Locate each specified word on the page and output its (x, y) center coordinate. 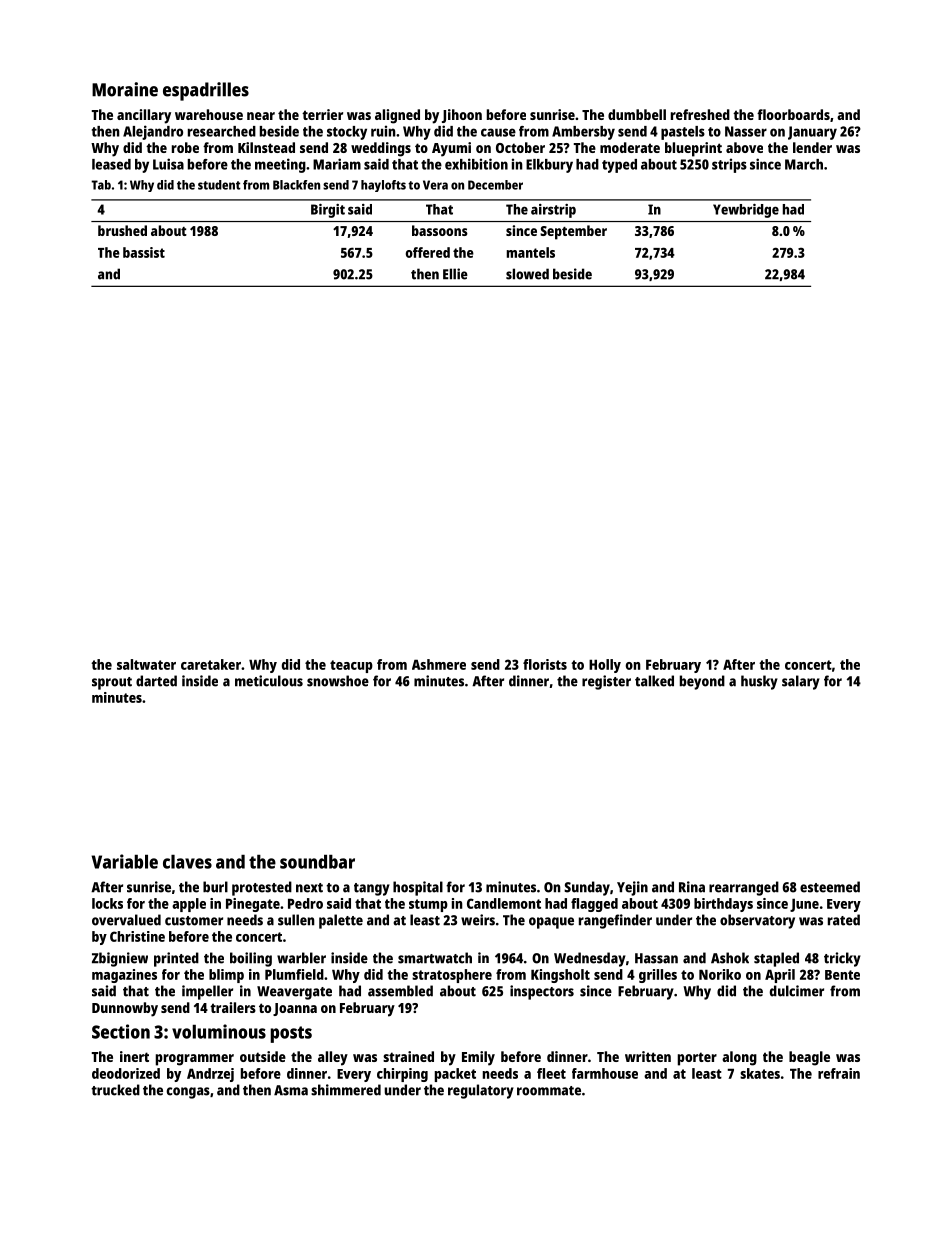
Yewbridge (746, 211)
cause (498, 132)
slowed (527, 274)
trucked (115, 1090)
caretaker (211, 664)
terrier (322, 114)
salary (801, 682)
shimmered (346, 1090)
